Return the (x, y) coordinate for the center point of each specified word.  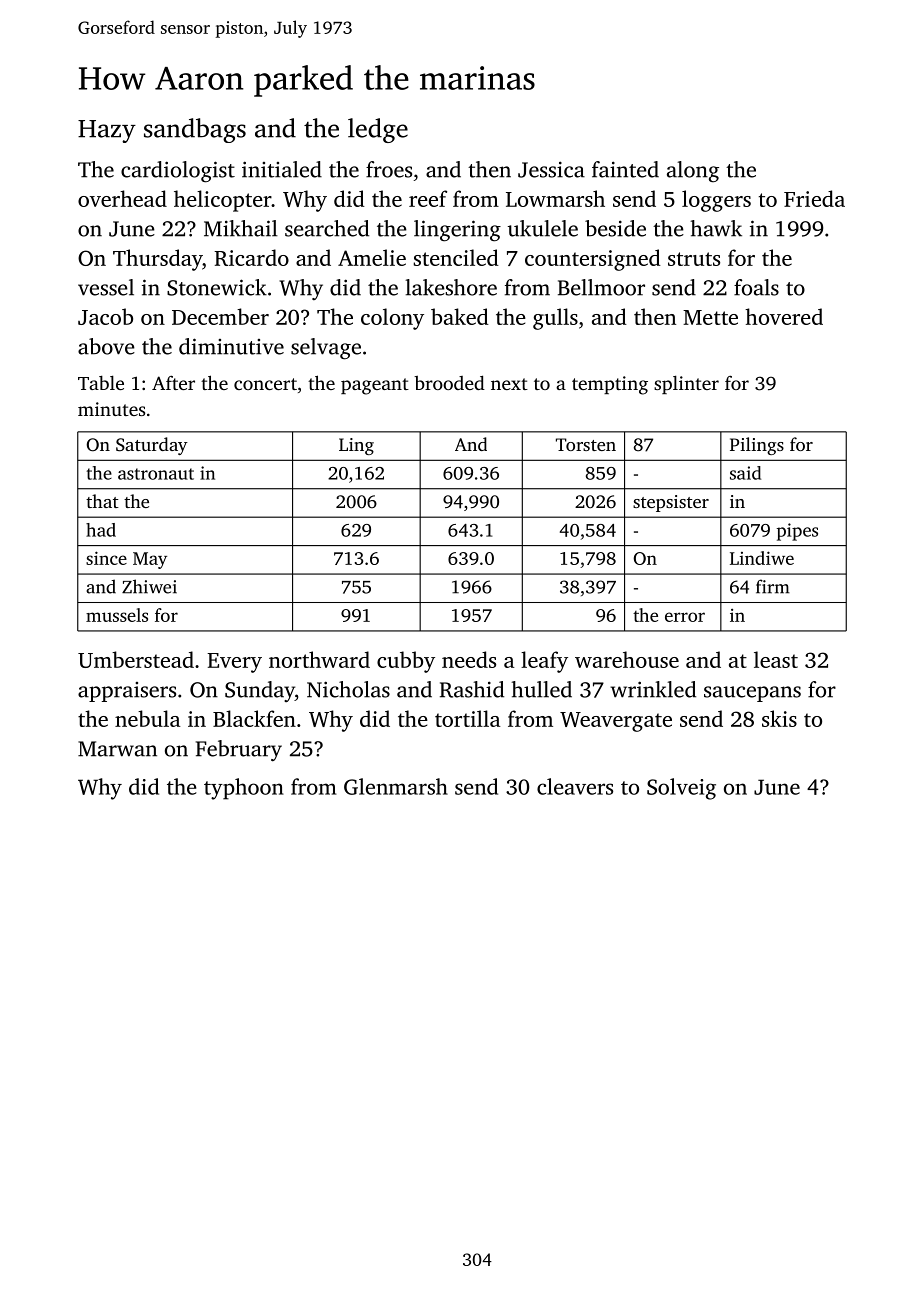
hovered (784, 316)
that (102, 501)
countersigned (593, 260)
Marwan (117, 749)
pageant (375, 386)
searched (327, 228)
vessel (106, 287)
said (745, 473)
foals (756, 287)
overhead (122, 198)
